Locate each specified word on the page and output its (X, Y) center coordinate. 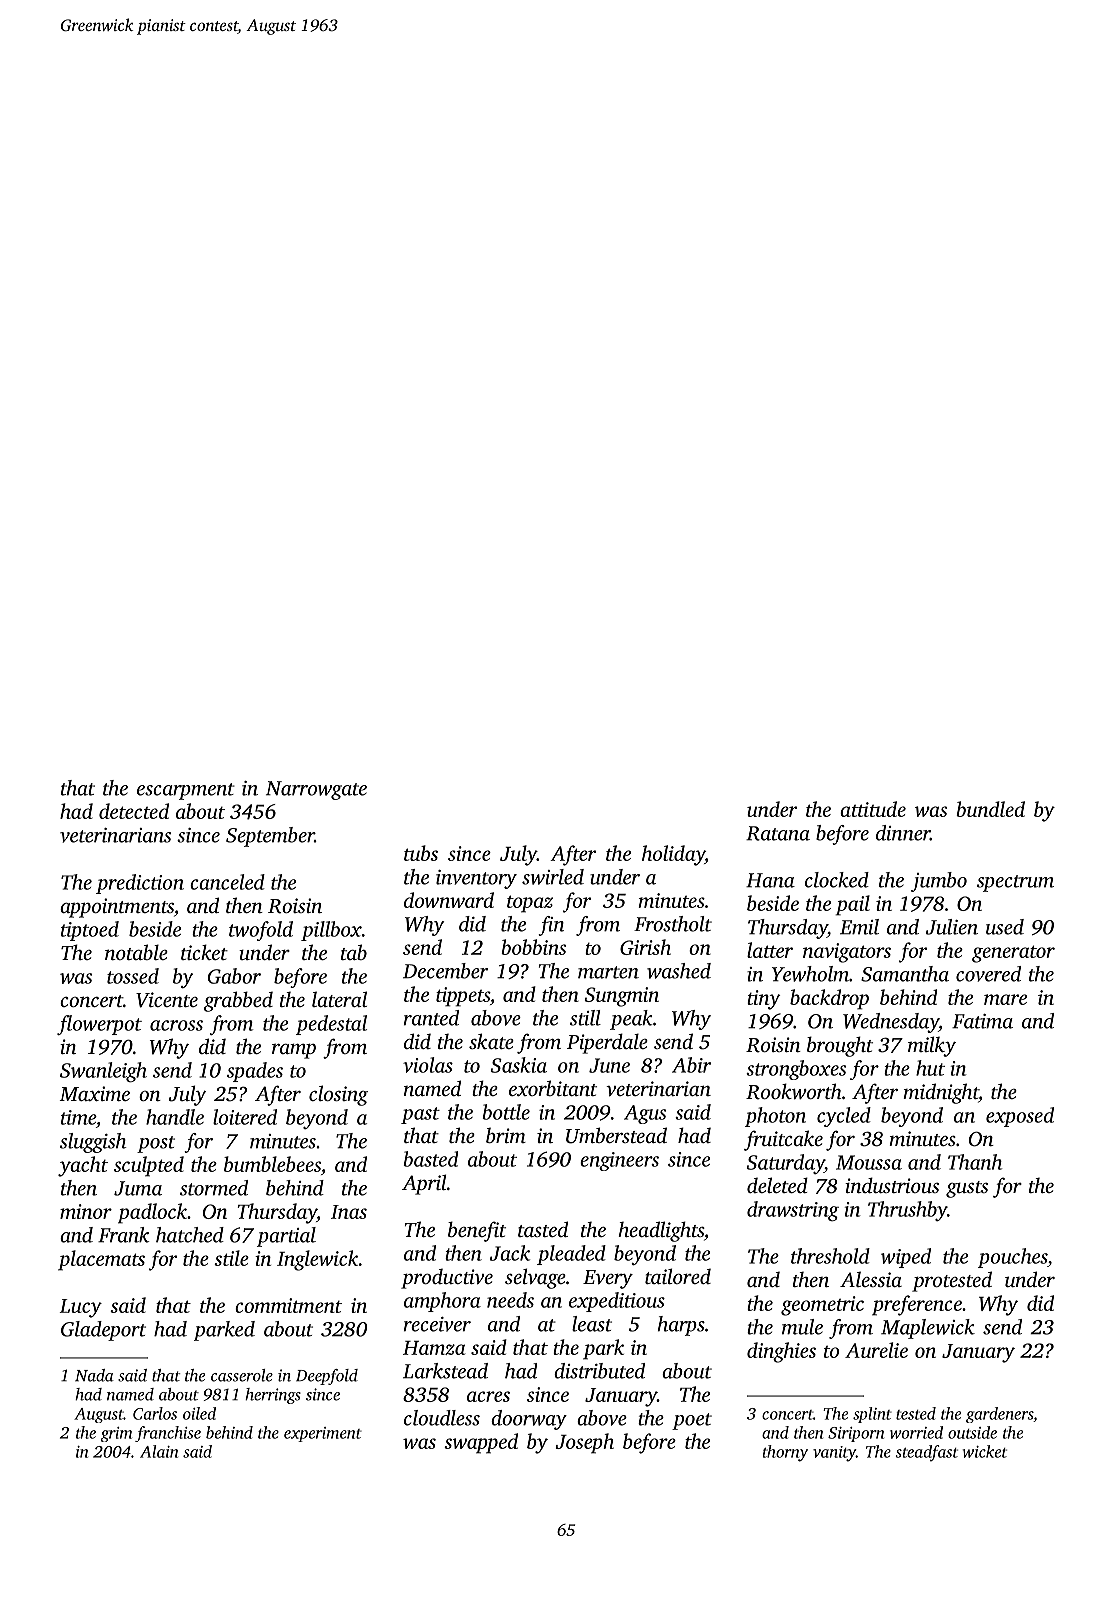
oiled (199, 1413)
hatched (190, 1235)
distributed (599, 1371)
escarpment (186, 791)
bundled (990, 809)
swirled (553, 877)
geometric (822, 1306)
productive (447, 1278)
